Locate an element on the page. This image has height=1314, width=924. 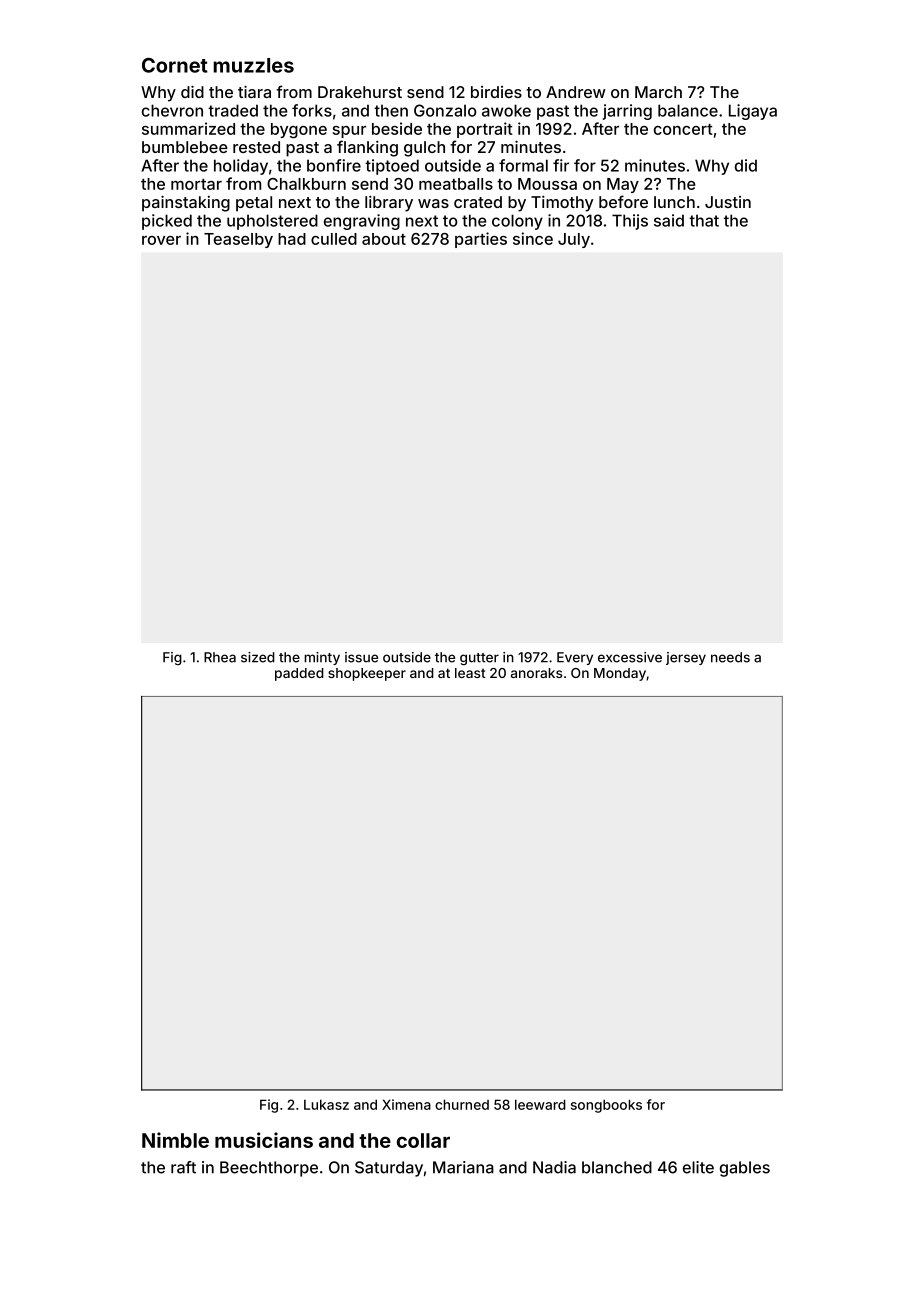
padded is located at coordinates (299, 674).
